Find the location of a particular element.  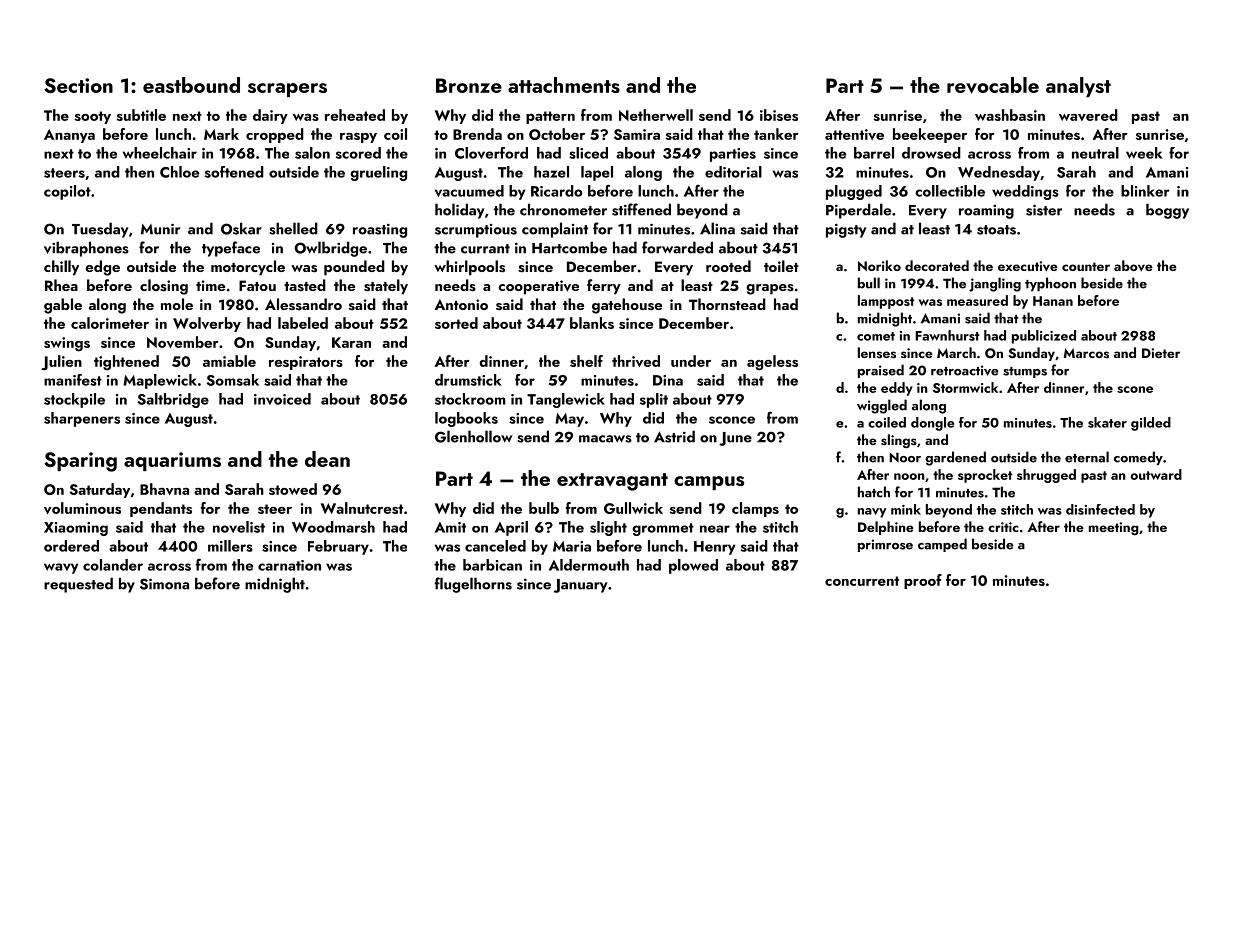

outward is located at coordinates (1156, 474).
